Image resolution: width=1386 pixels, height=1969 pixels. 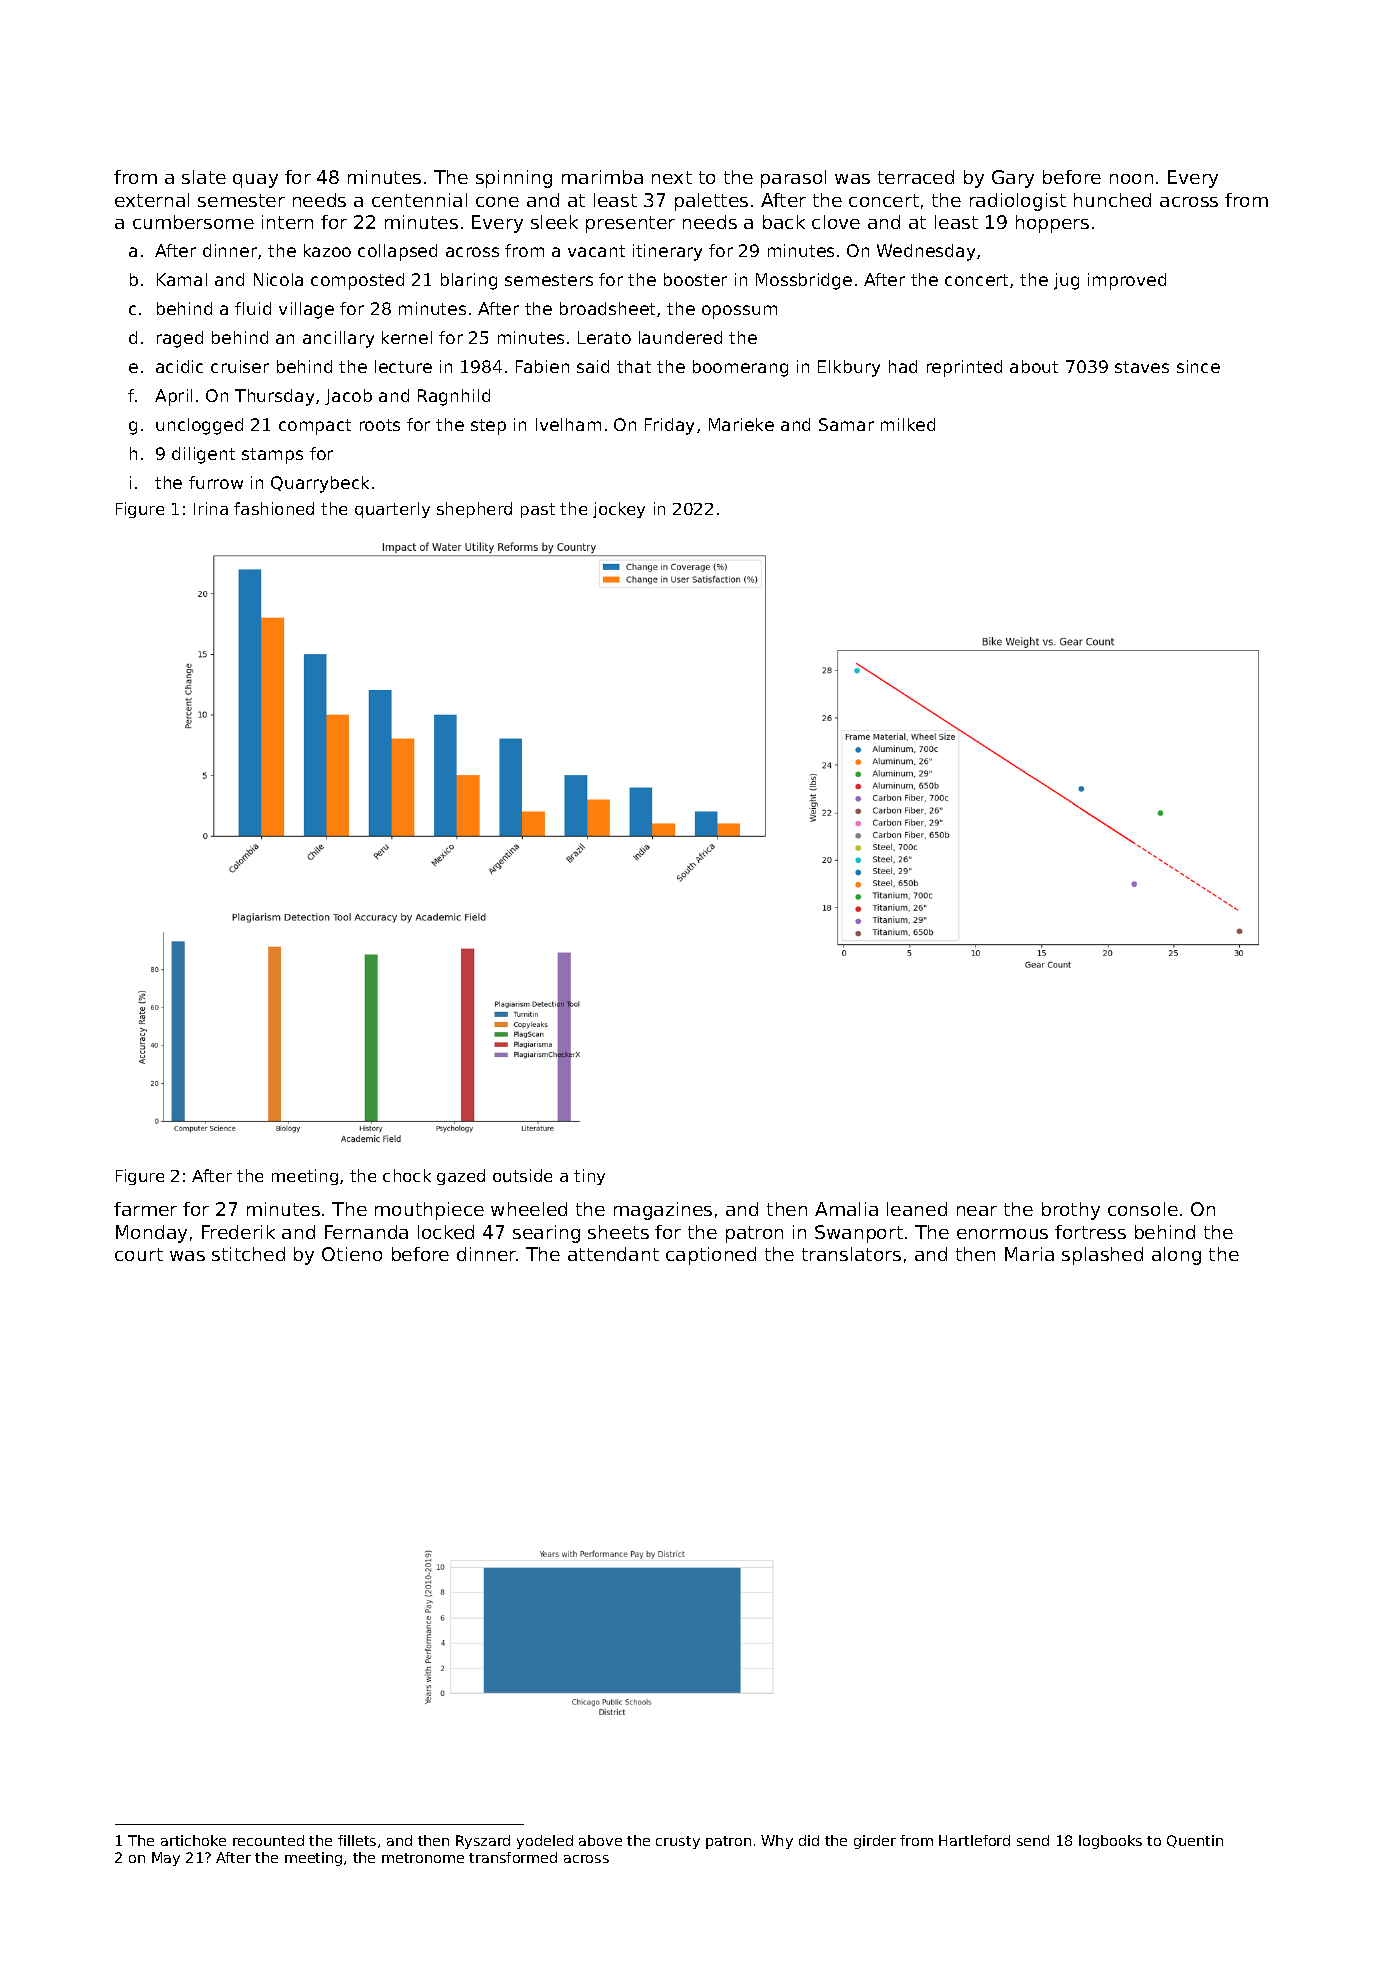 What do you see at coordinates (248, 1254) in the screenshot?
I see `stitched` at bounding box center [248, 1254].
